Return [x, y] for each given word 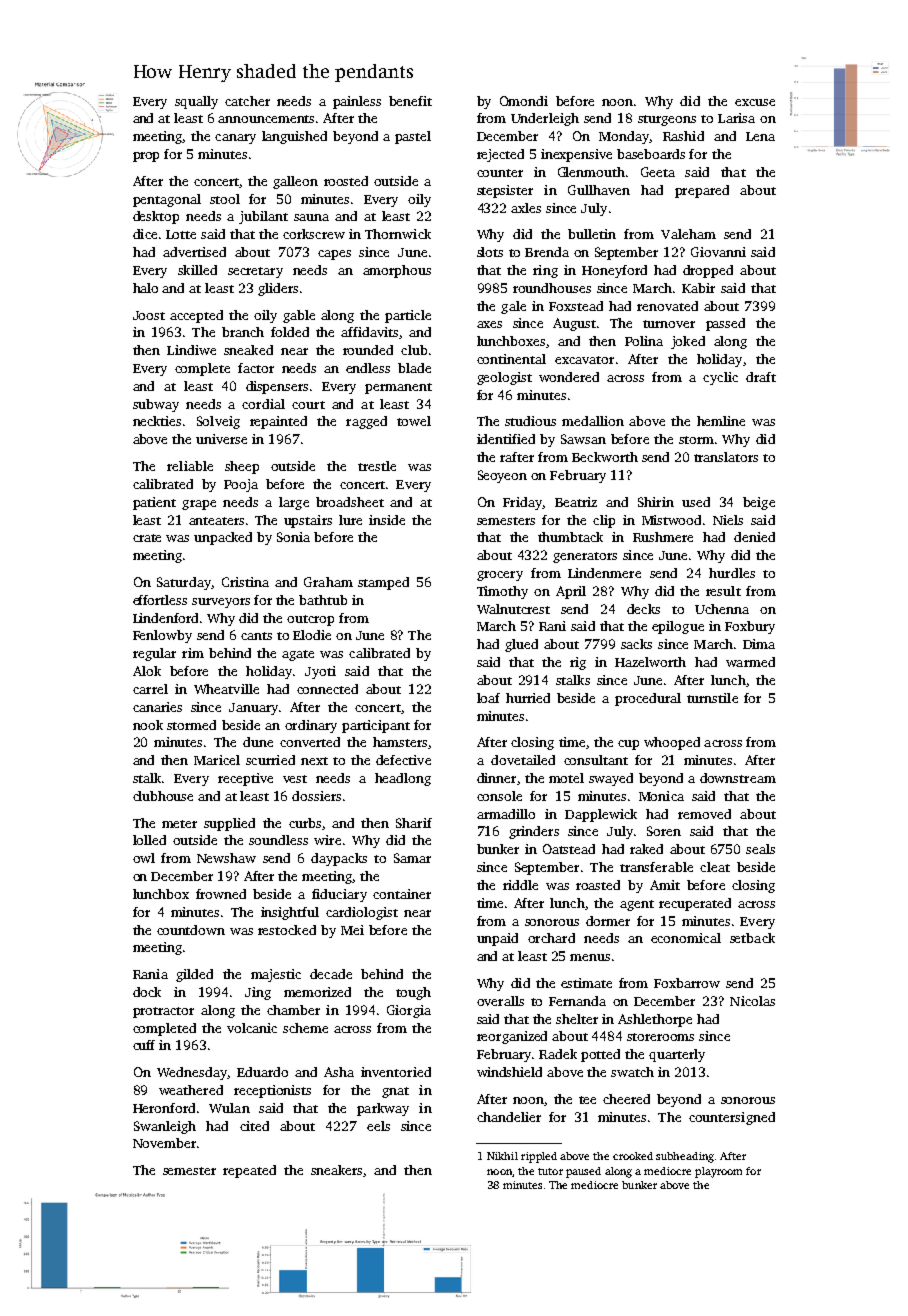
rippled [539, 1157]
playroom [718, 1172]
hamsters [400, 742]
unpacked [223, 538]
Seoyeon [502, 476]
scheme [305, 1028]
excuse [755, 102]
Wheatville [226, 689]
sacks [636, 644]
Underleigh [545, 119]
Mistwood [671, 520]
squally [196, 102]
